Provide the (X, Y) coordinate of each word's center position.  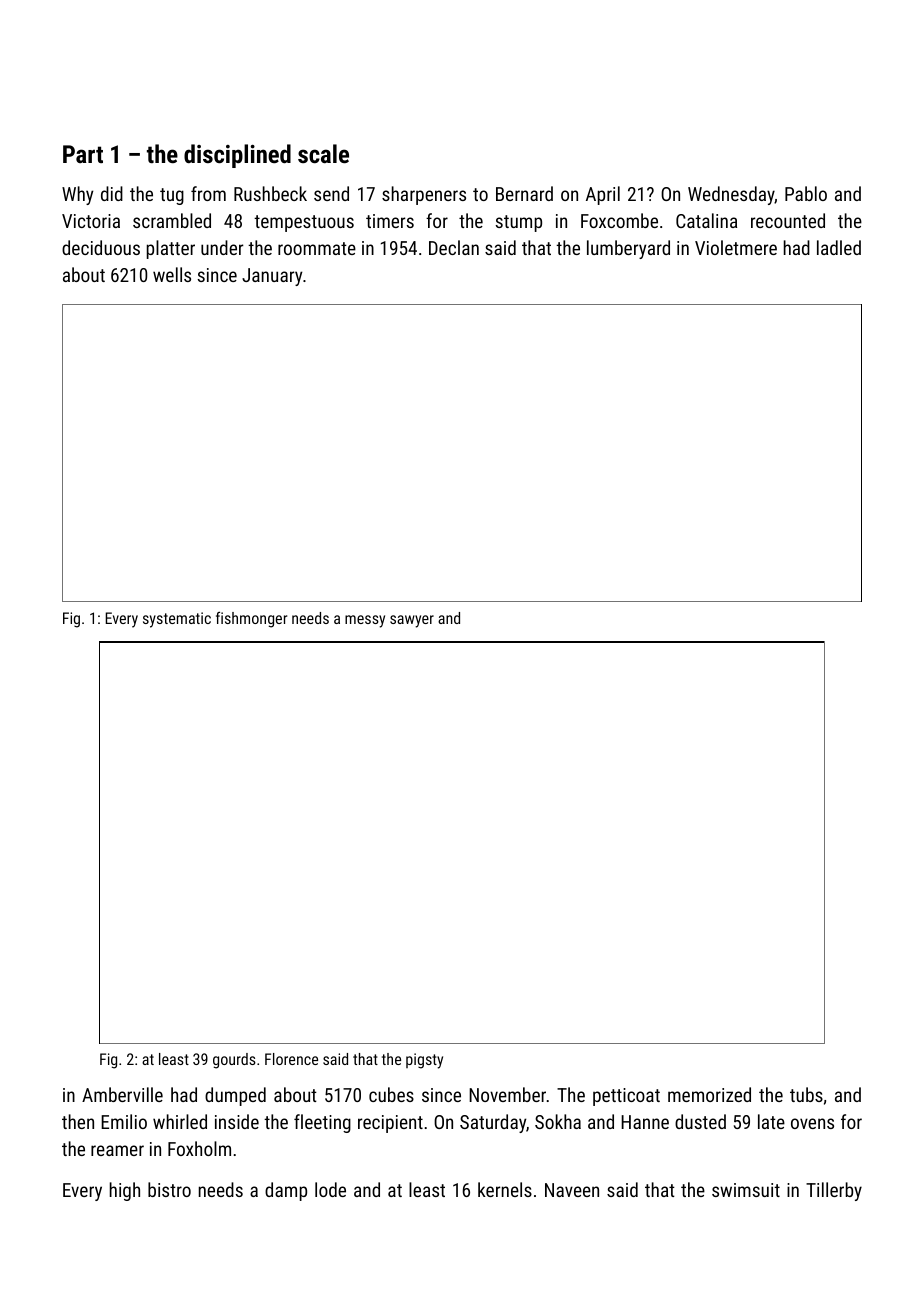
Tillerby (834, 1191)
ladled (839, 247)
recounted (788, 220)
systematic (177, 620)
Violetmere (736, 247)
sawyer (412, 621)
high (125, 1191)
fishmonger (251, 619)
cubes (391, 1094)
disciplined (237, 156)
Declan (454, 247)
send (331, 193)
